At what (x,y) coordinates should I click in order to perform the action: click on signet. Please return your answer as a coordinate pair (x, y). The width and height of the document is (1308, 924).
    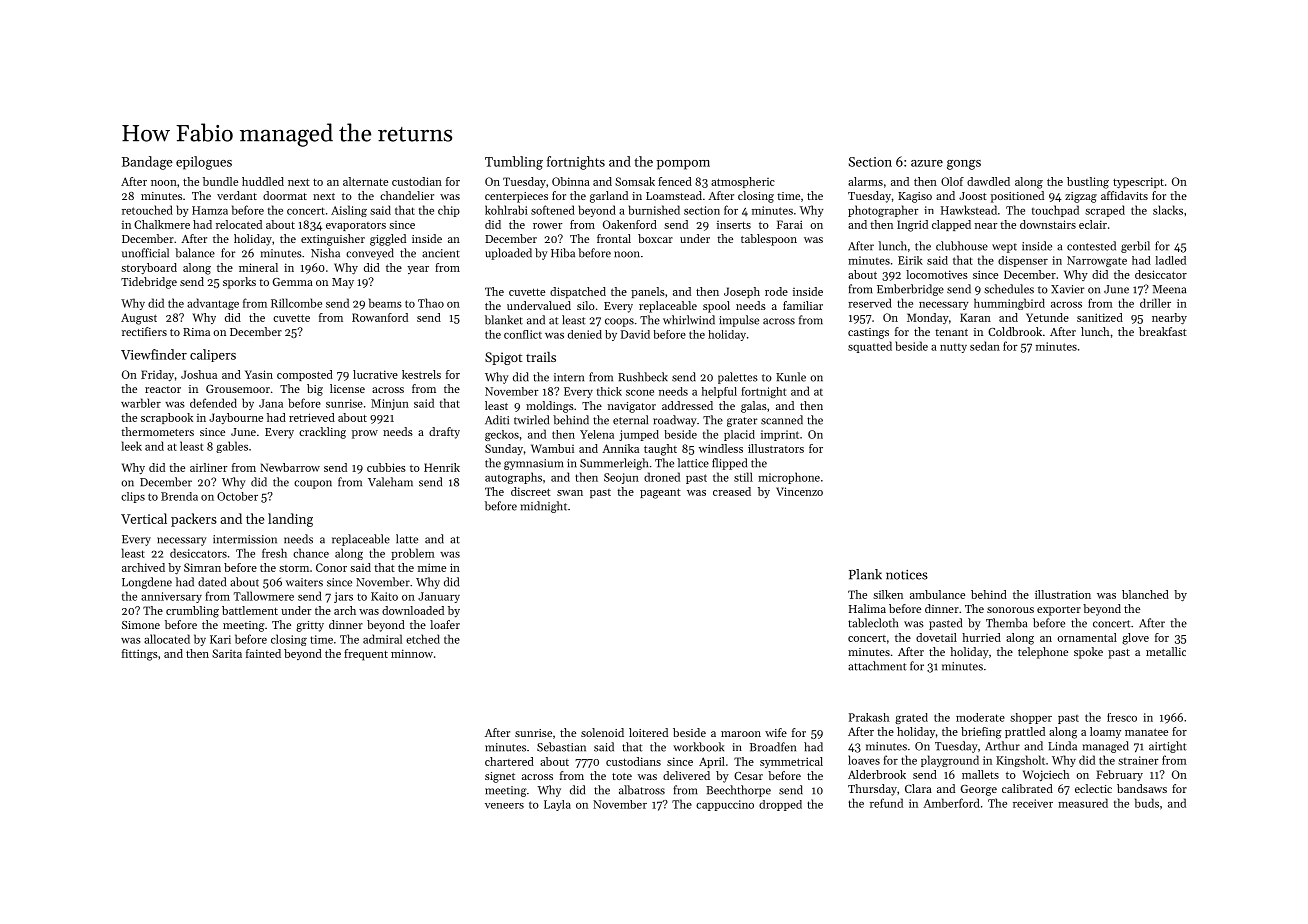
    Looking at the image, I should click on (500, 777).
